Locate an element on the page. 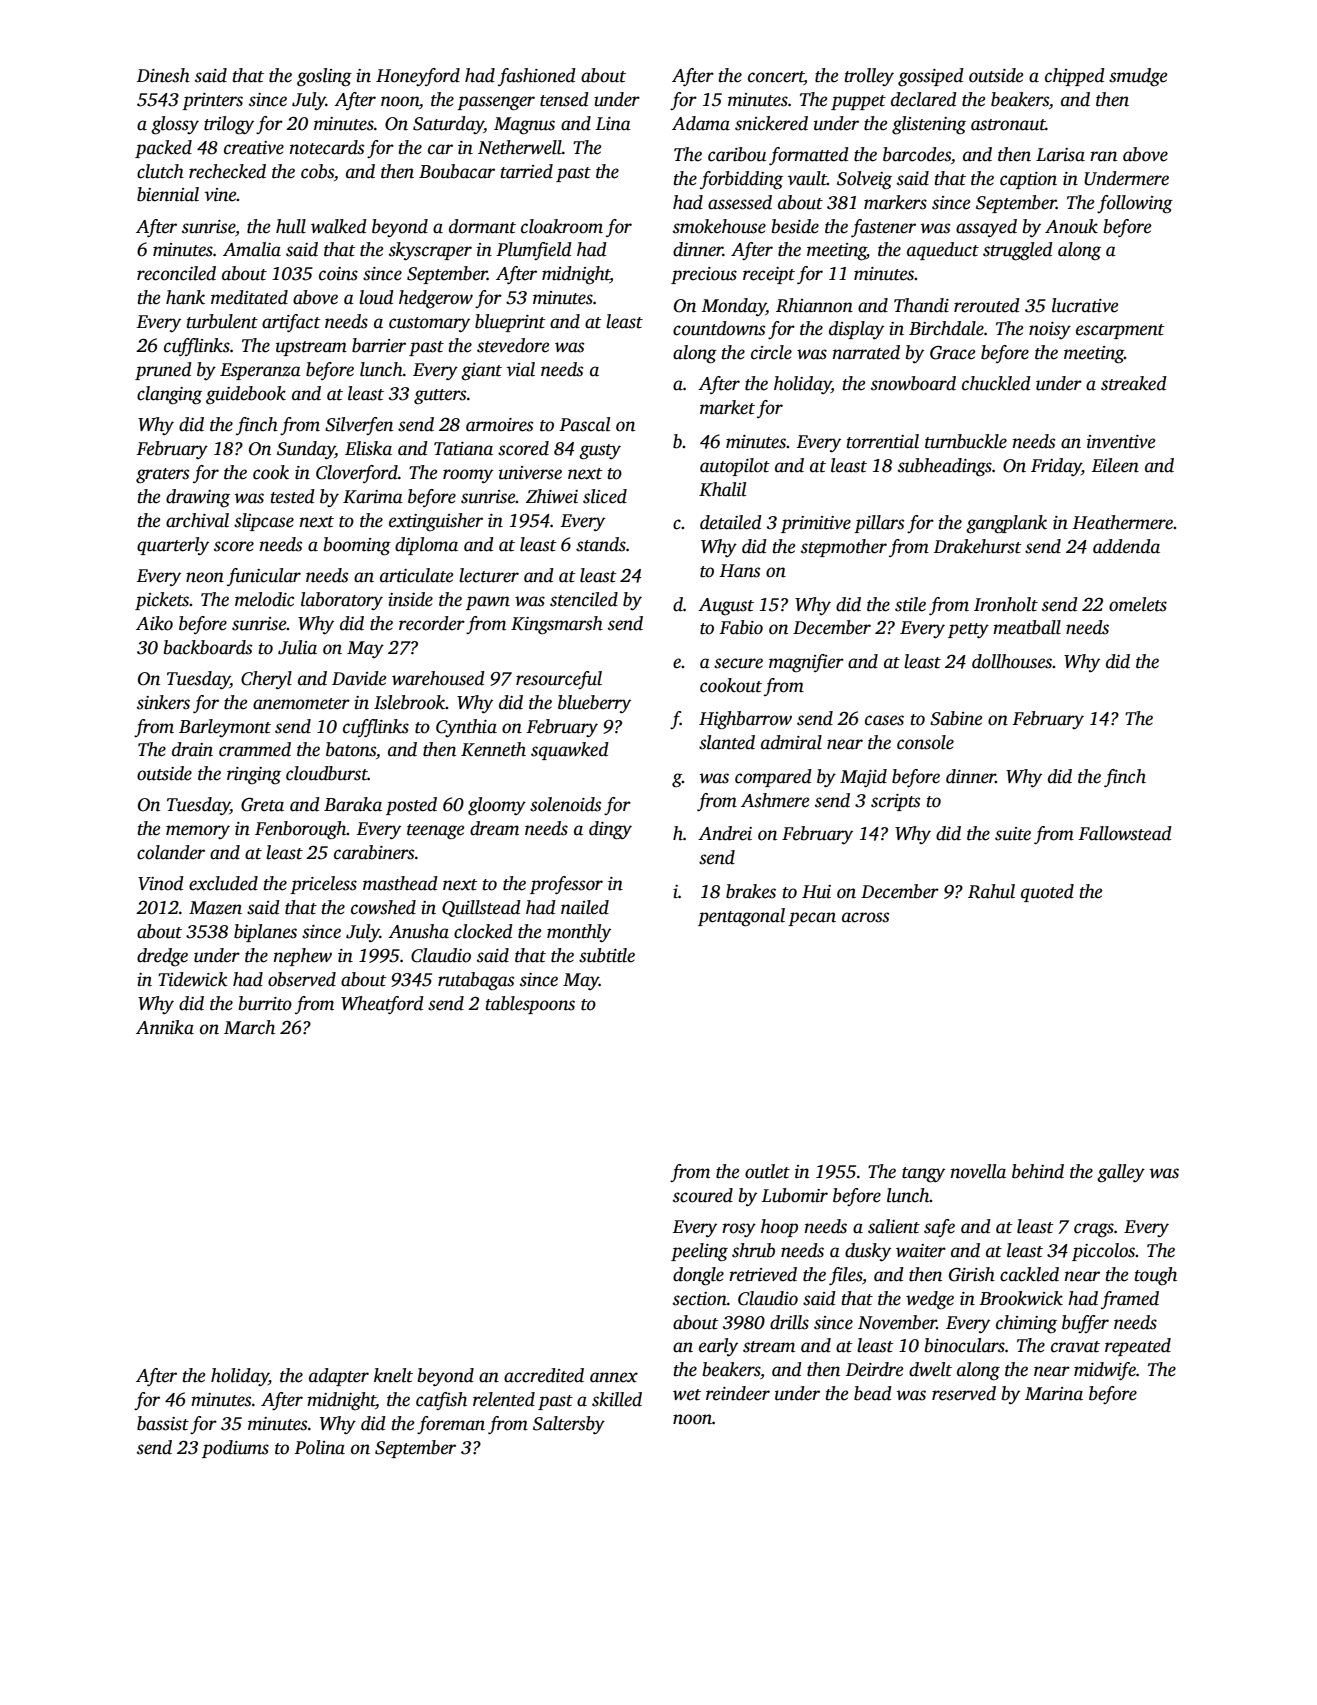 The width and height of the document is (1317, 1705). Marina is located at coordinates (1054, 1394).
